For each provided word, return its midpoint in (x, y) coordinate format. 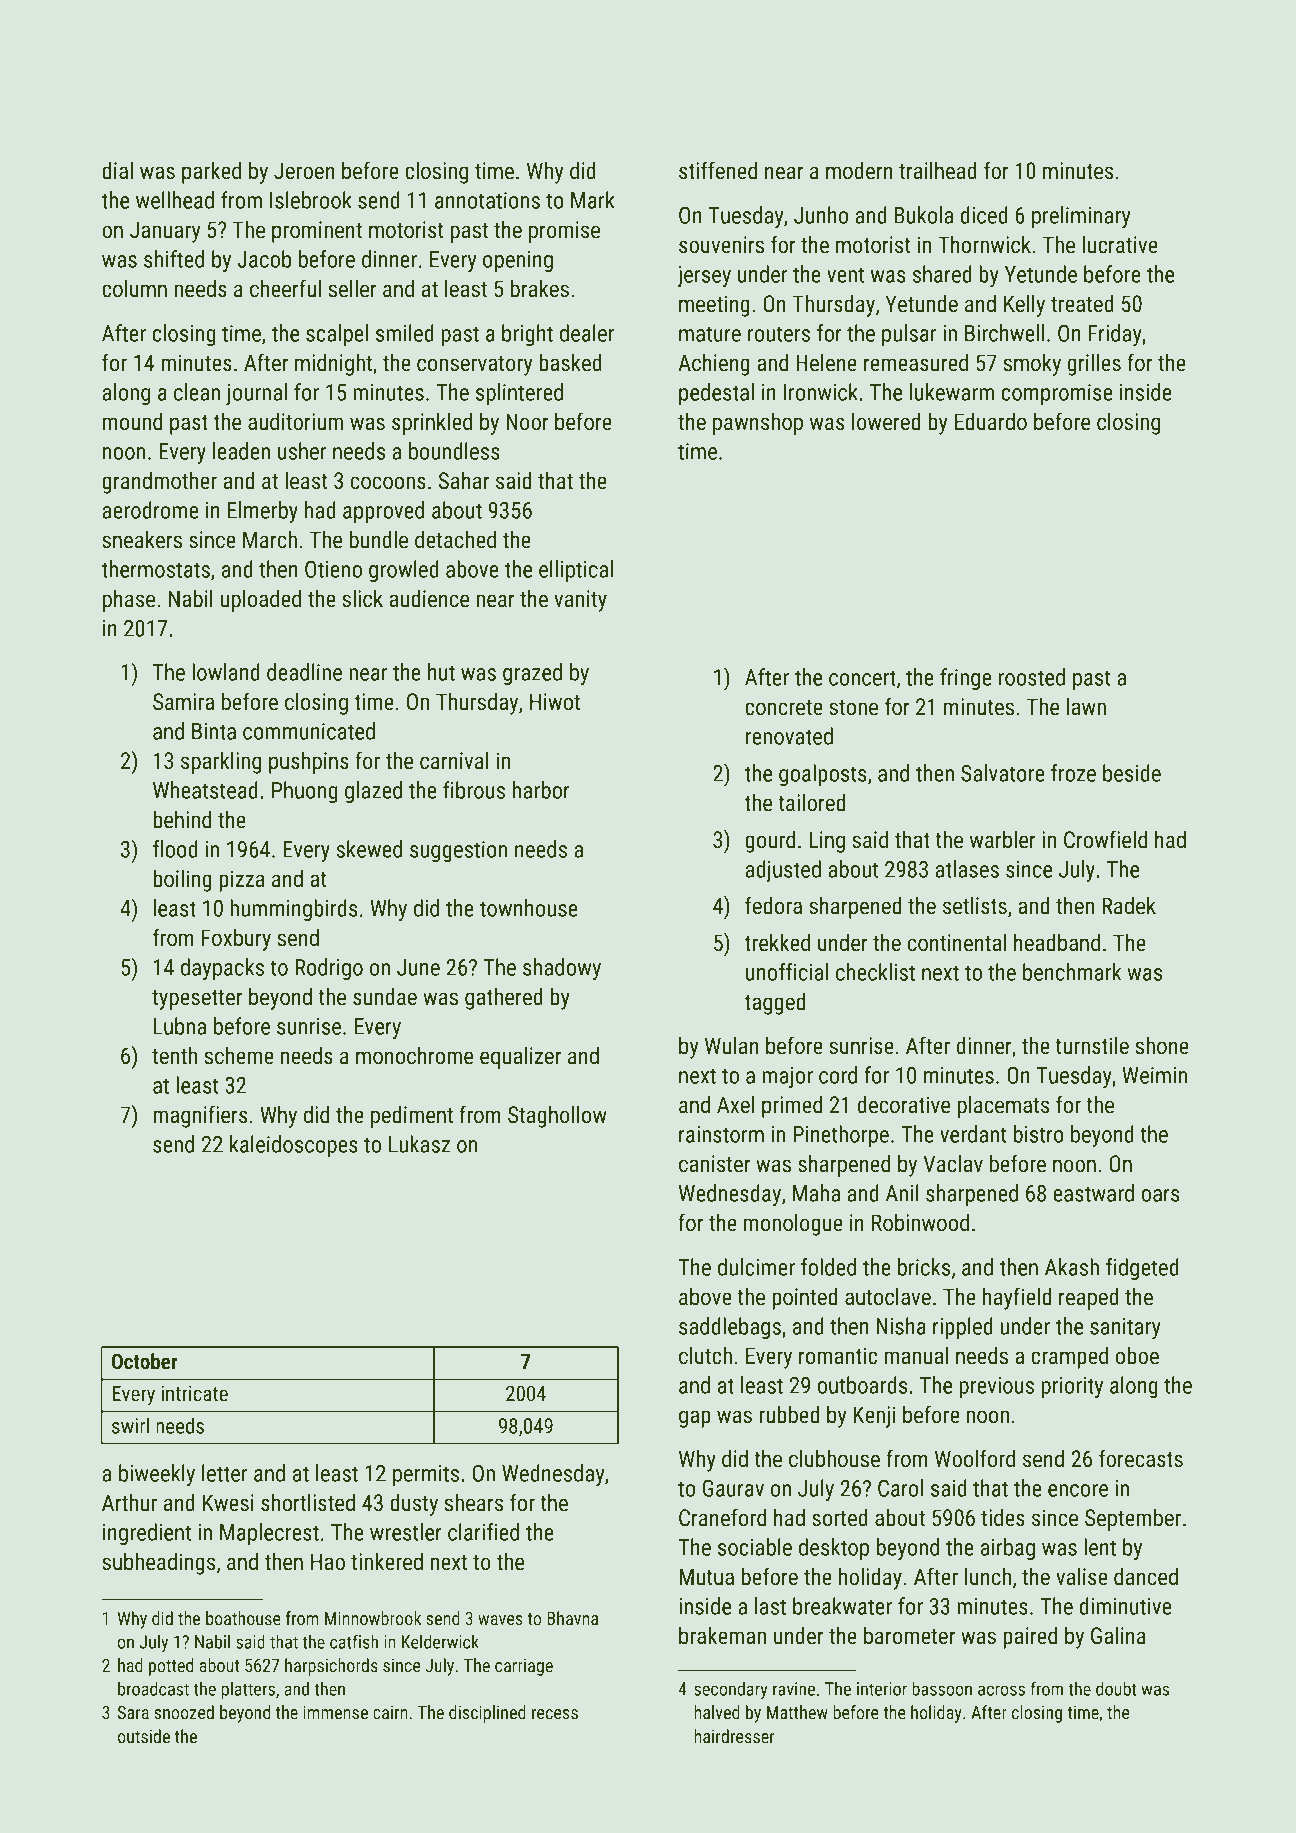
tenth (174, 1056)
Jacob (264, 259)
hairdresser (734, 1736)
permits (426, 1475)
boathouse (243, 1618)
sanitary (1125, 1328)
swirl (130, 1425)
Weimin (1154, 1075)
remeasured (916, 363)
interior (882, 1689)
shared (942, 274)
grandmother (159, 483)
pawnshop (758, 424)
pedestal (716, 394)
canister (714, 1164)
